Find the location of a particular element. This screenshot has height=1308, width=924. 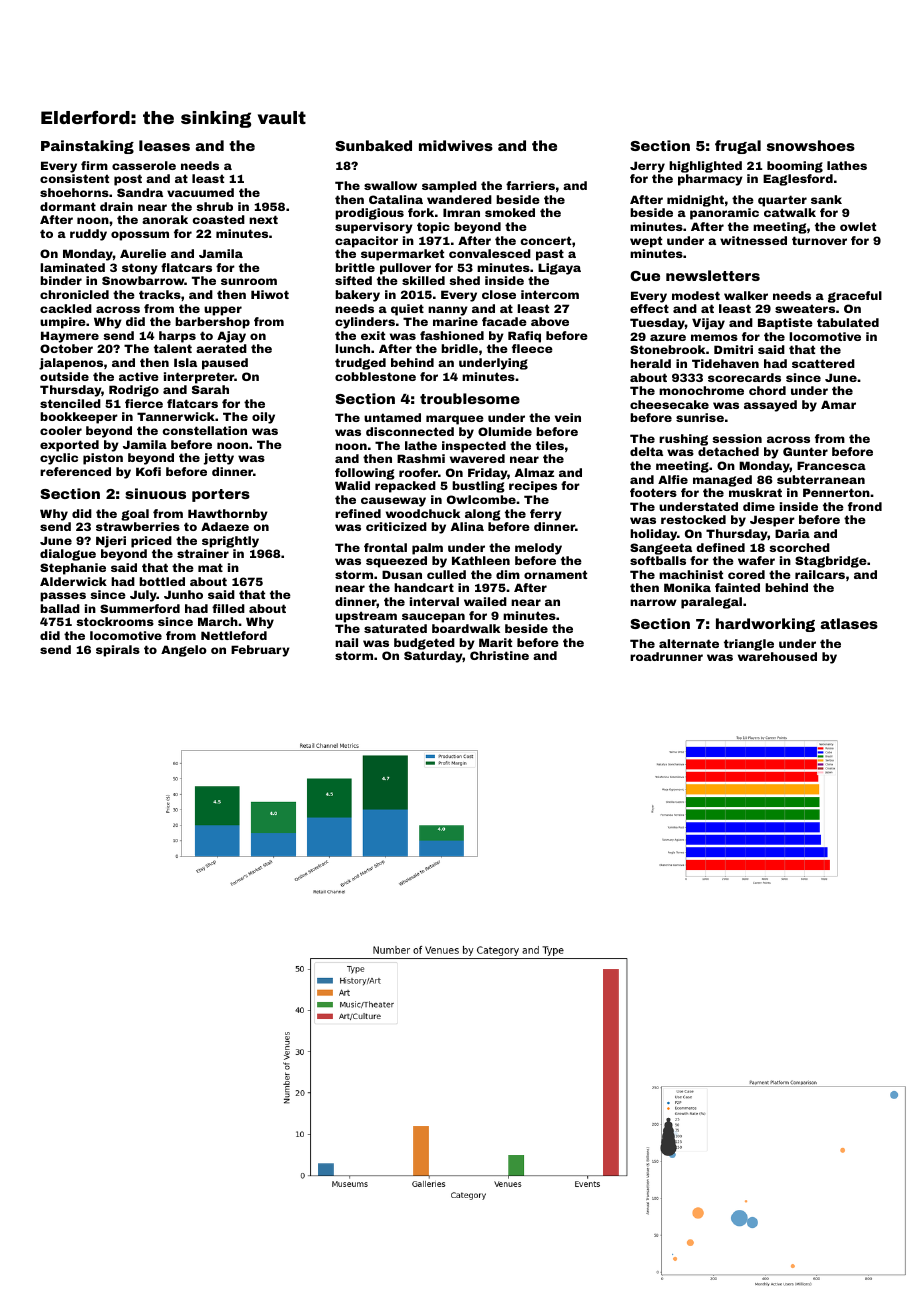

troublesome is located at coordinates (470, 398).
